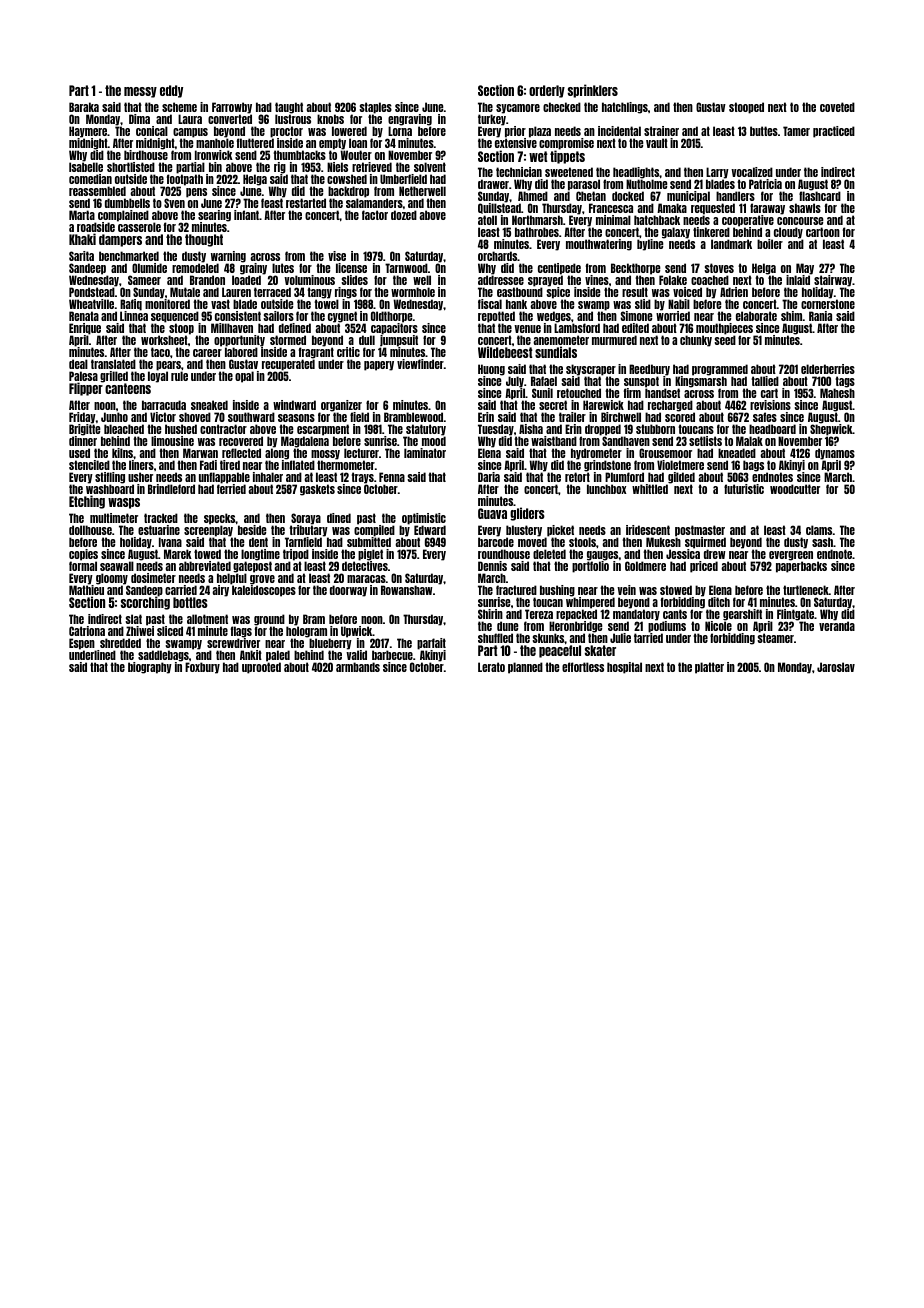 The image size is (924, 1308). What do you see at coordinates (358, 667) in the screenshot?
I see `armbands` at bounding box center [358, 667].
